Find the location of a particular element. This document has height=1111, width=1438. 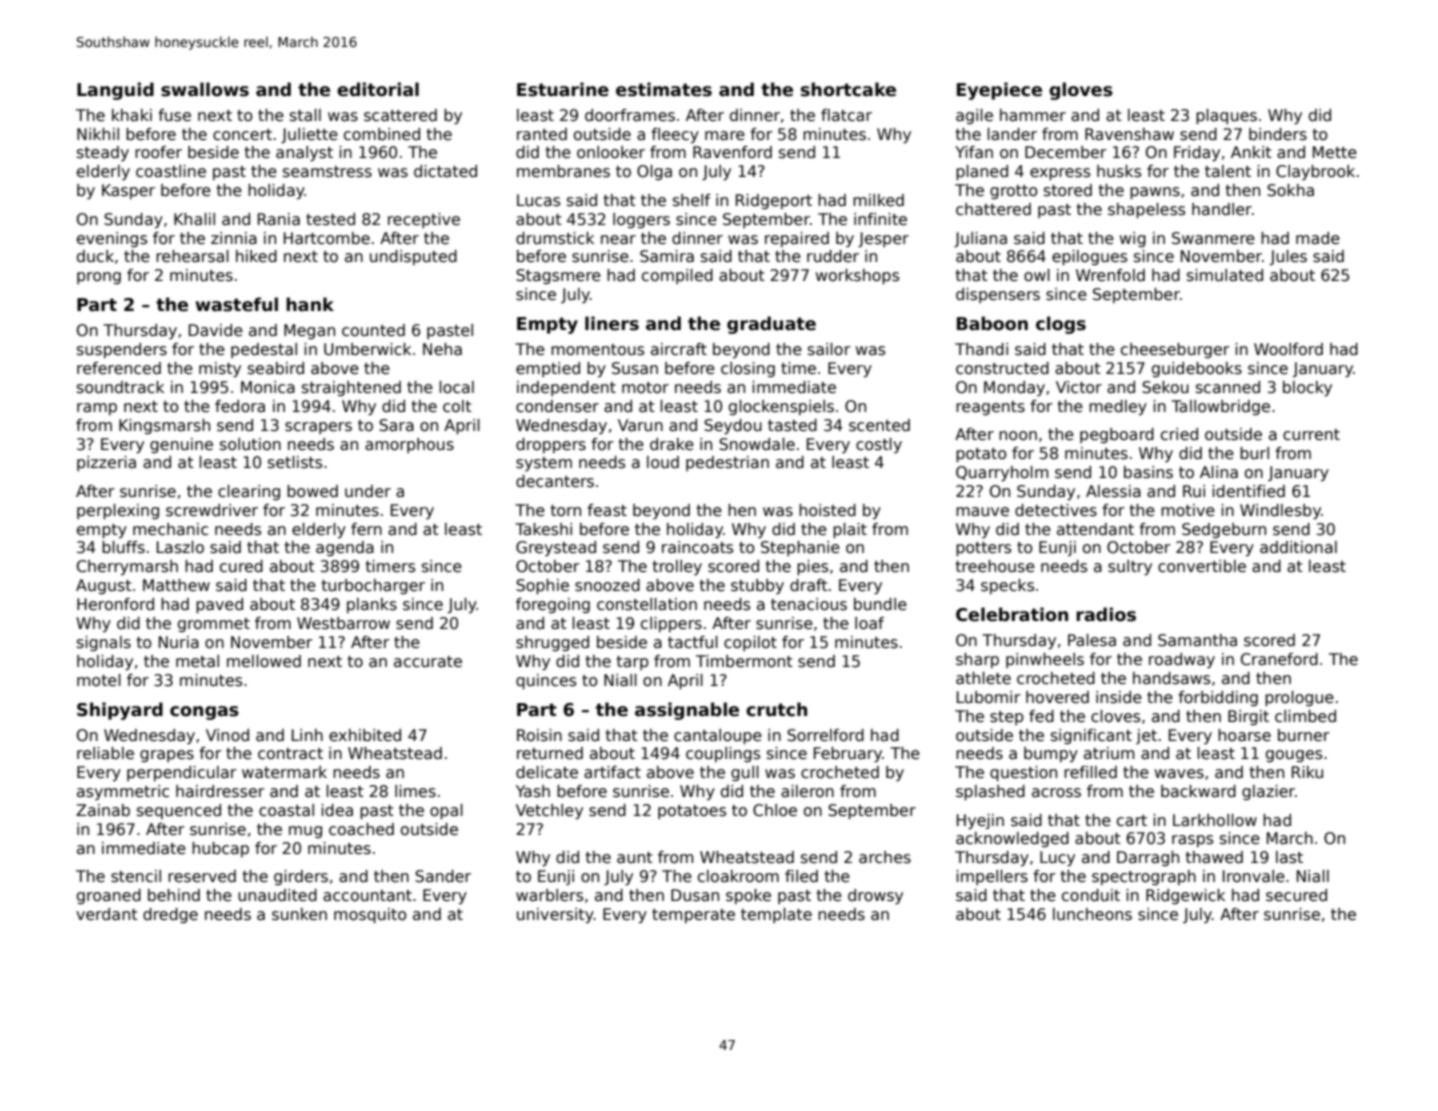

gull is located at coordinates (745, 773).
